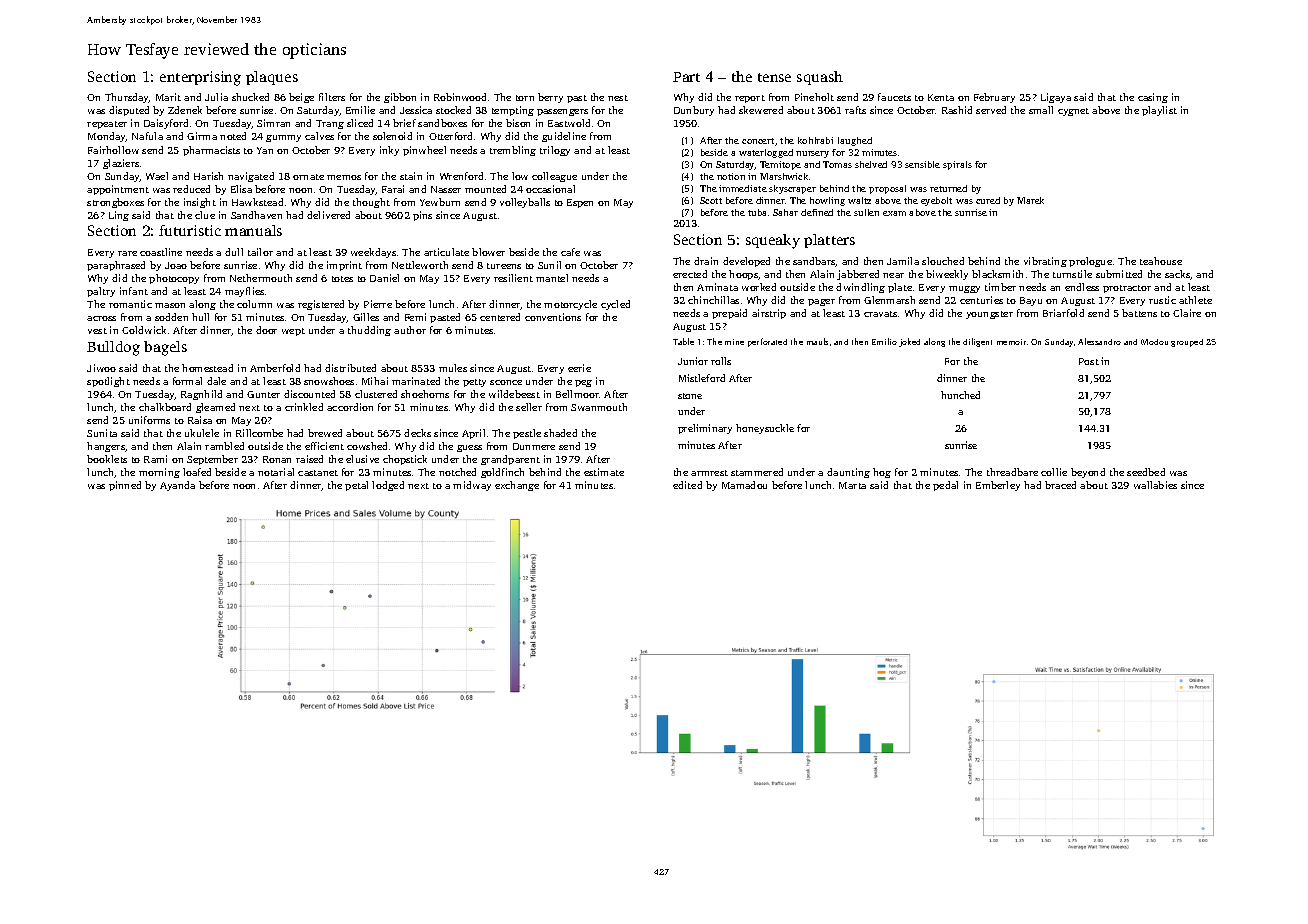 The width and height of the screenshot is (1308, 924). Describe the element at coordinates (272, 78) in the screenshot. I see `plaques` at that location.
